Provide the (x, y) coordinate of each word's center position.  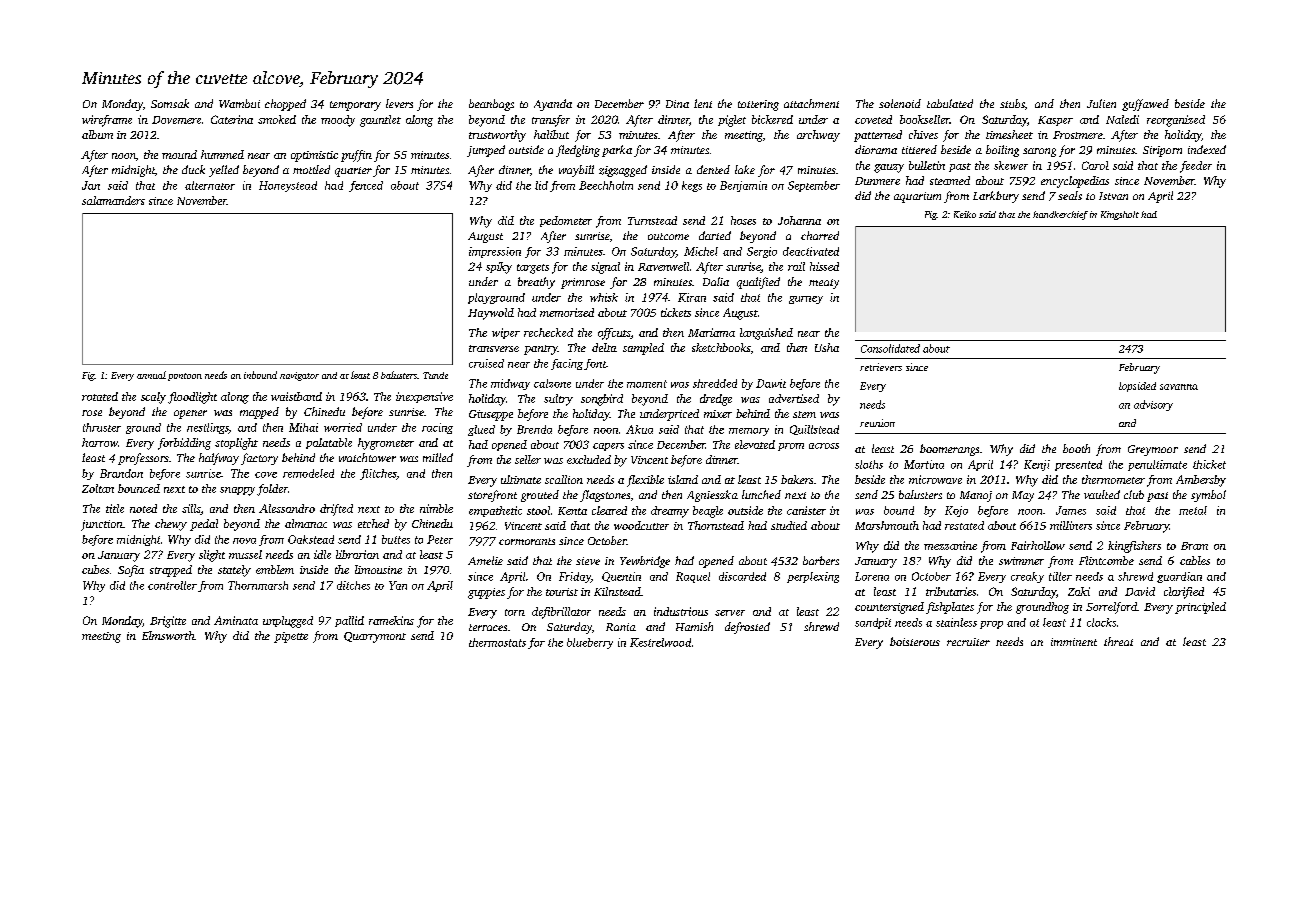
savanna (1179, 387)
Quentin (621, 577)
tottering (758, 105)
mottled (311, 169)
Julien (1101, 103)
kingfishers (1134, 547)
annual (151, 375)
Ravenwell (663, 266)
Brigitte (168, 622)
